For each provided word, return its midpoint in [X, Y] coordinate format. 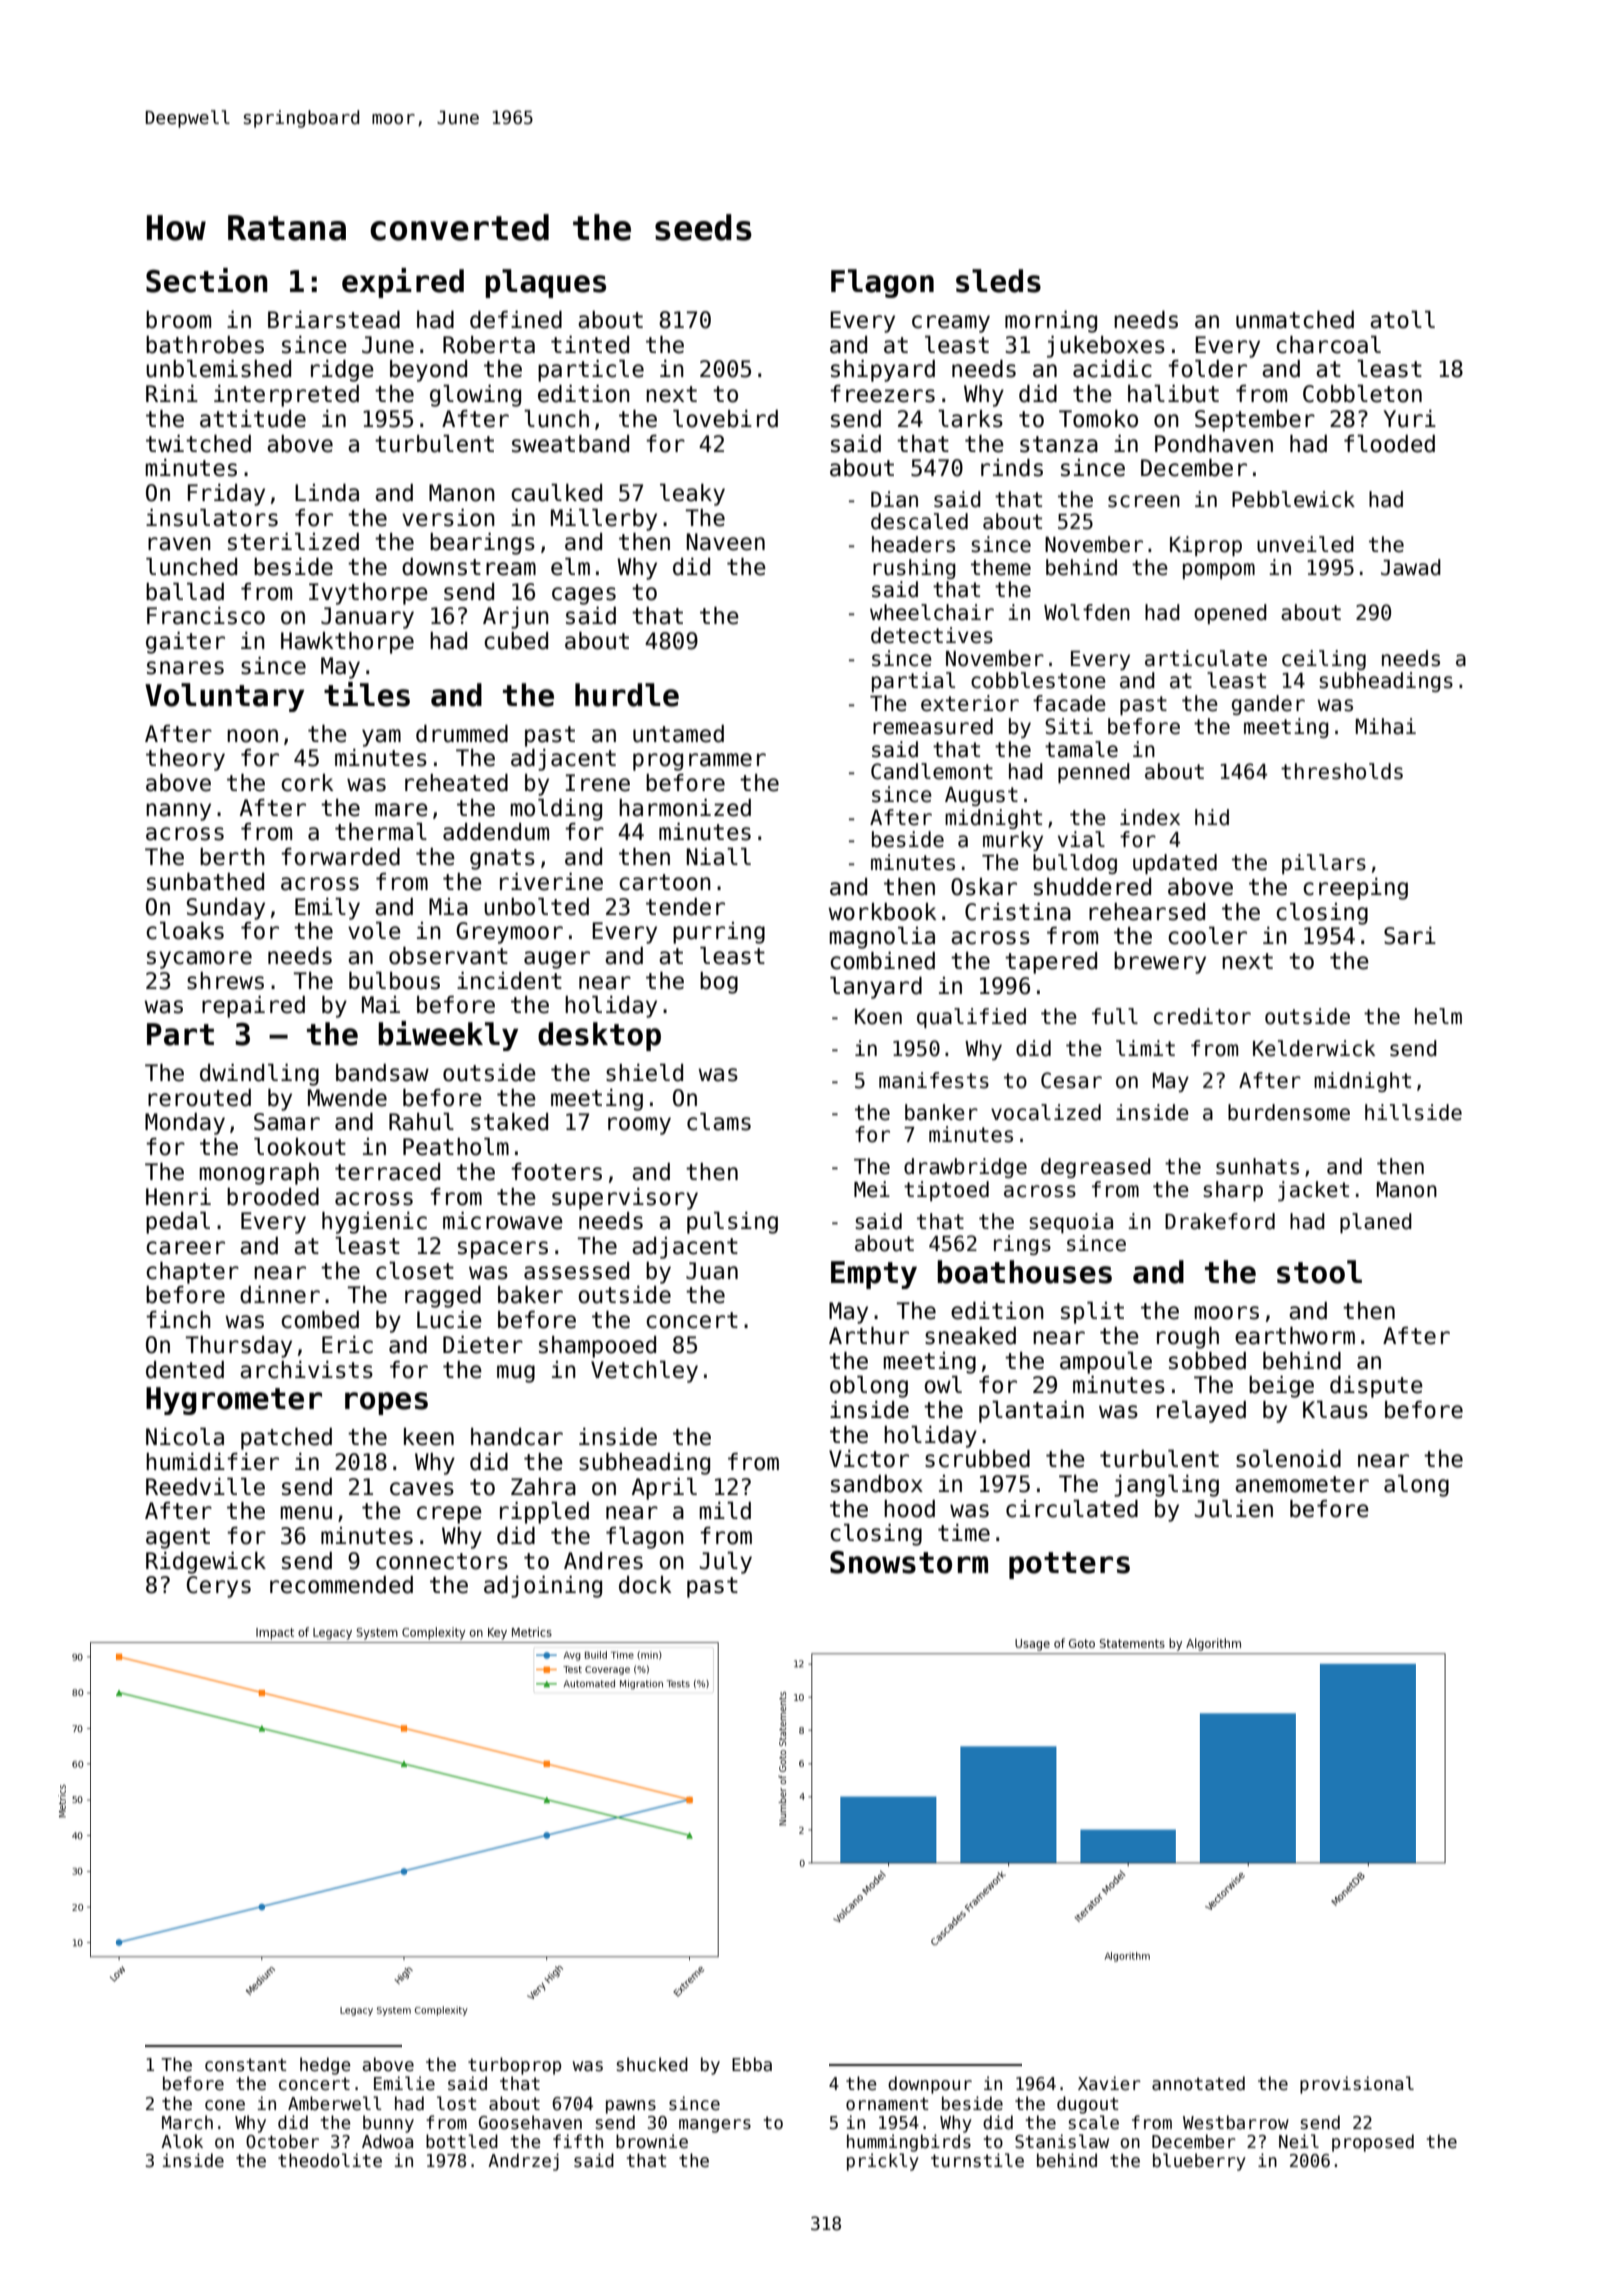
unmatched [1295, 320]
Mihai [1386, 726]
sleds [998, 281]
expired [403, 283]
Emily [327, 909]
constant [246, 2065]
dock [645, 1585]
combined [882, 961]
